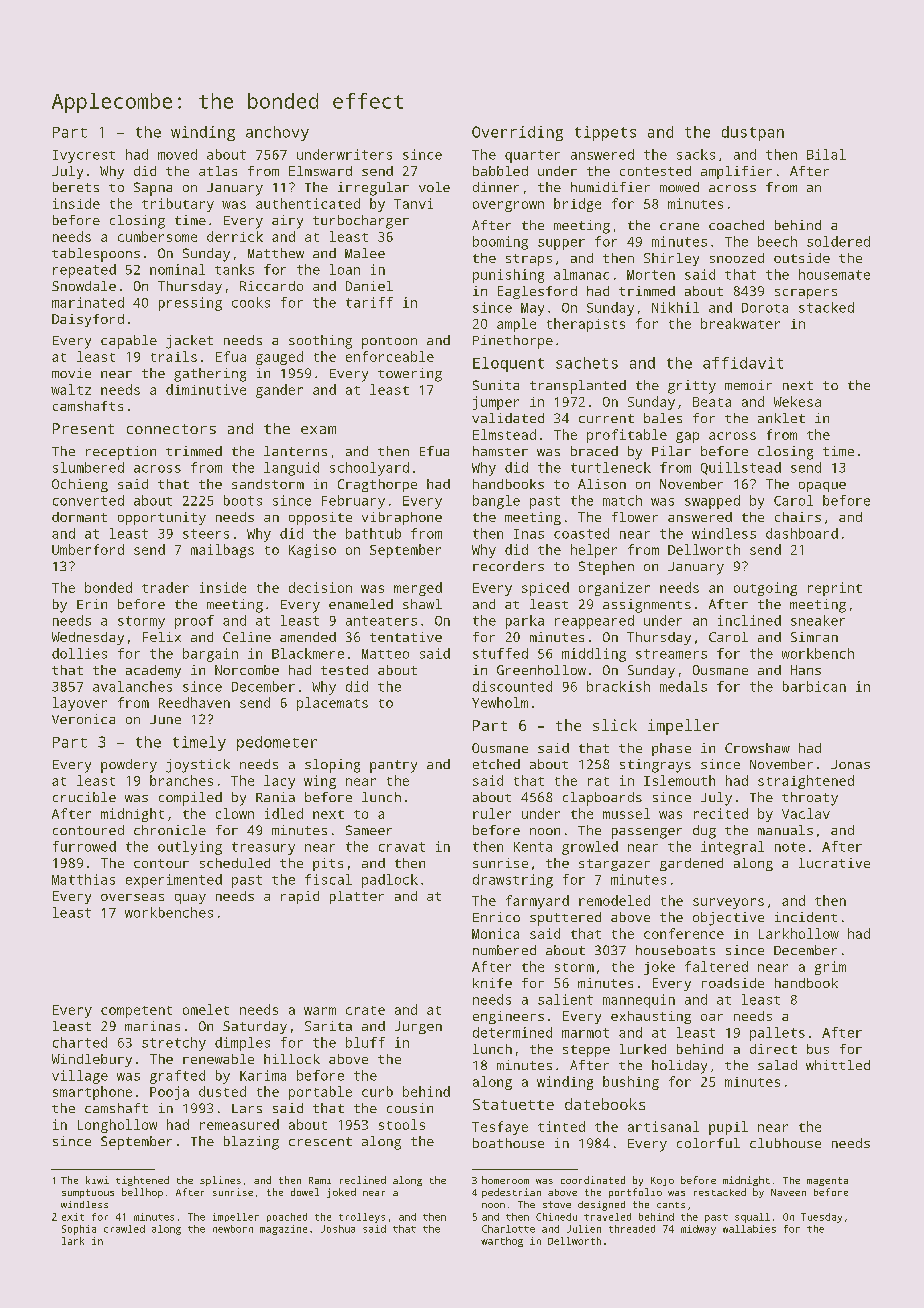 The width and height of the screenshot is (924, 1308). Describe the element at coordinates (363, 1180) in the screenshot. I see `reclined` at that location.
